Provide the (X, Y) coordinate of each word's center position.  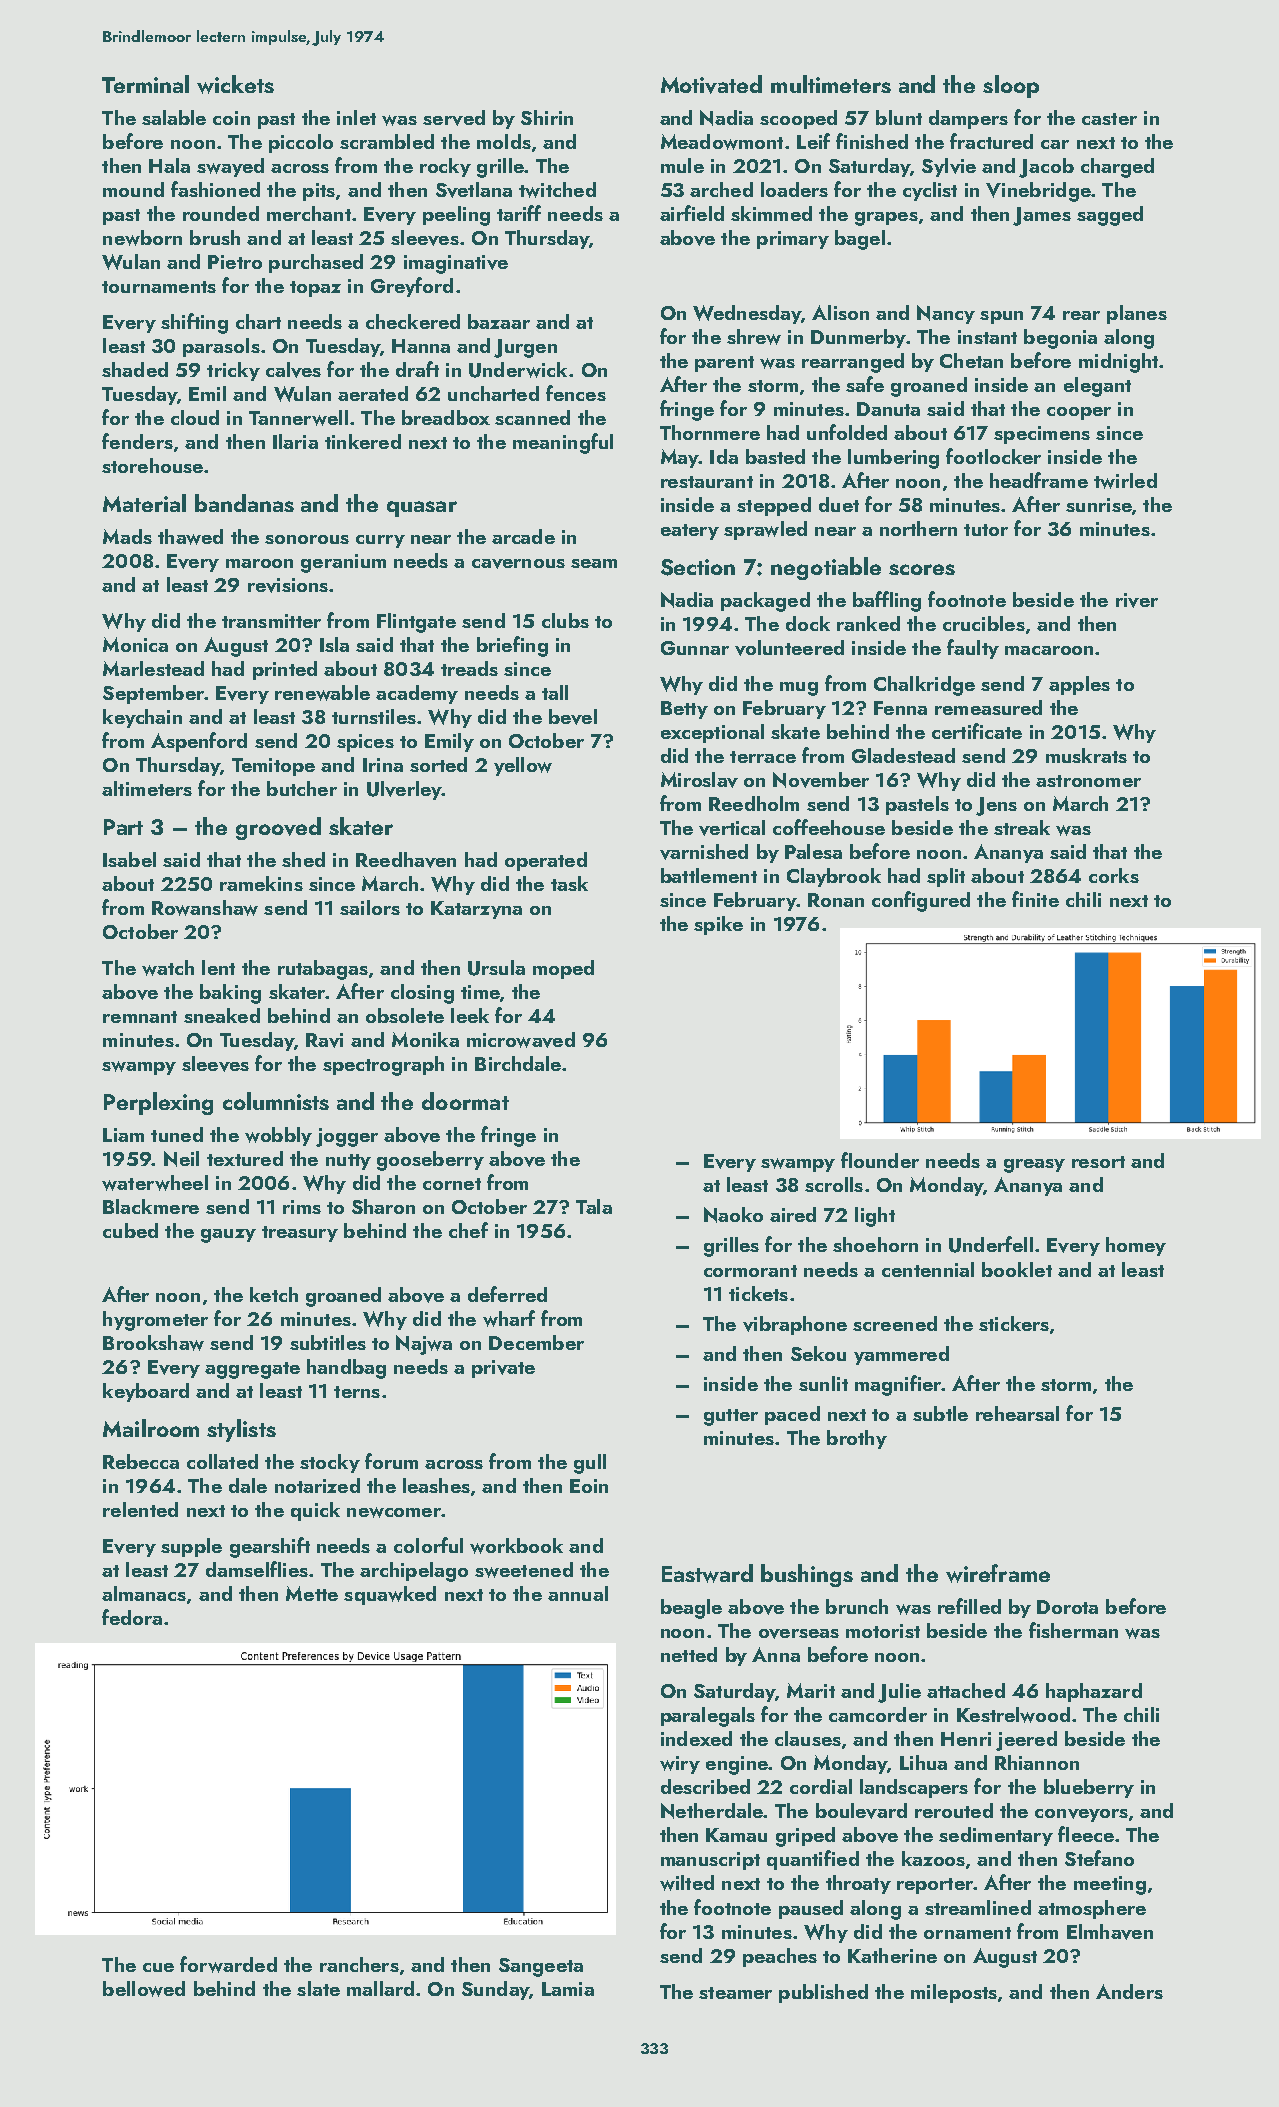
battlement (709, 875)
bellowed (144, 1989)
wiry (680, 1765)
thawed (190, 537)
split (946, 877)
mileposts (954, 1993)
